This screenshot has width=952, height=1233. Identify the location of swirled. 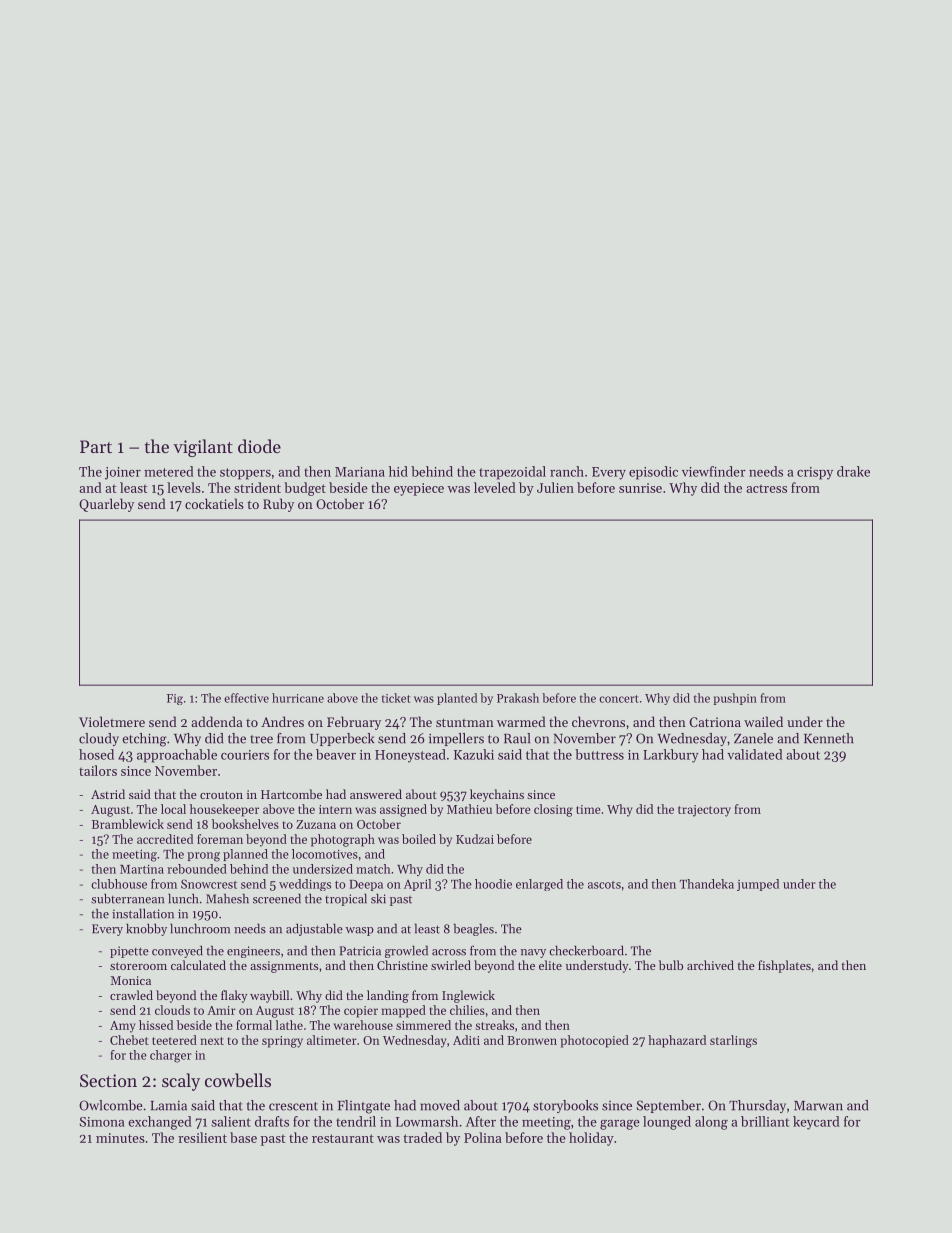
(451, 965).
